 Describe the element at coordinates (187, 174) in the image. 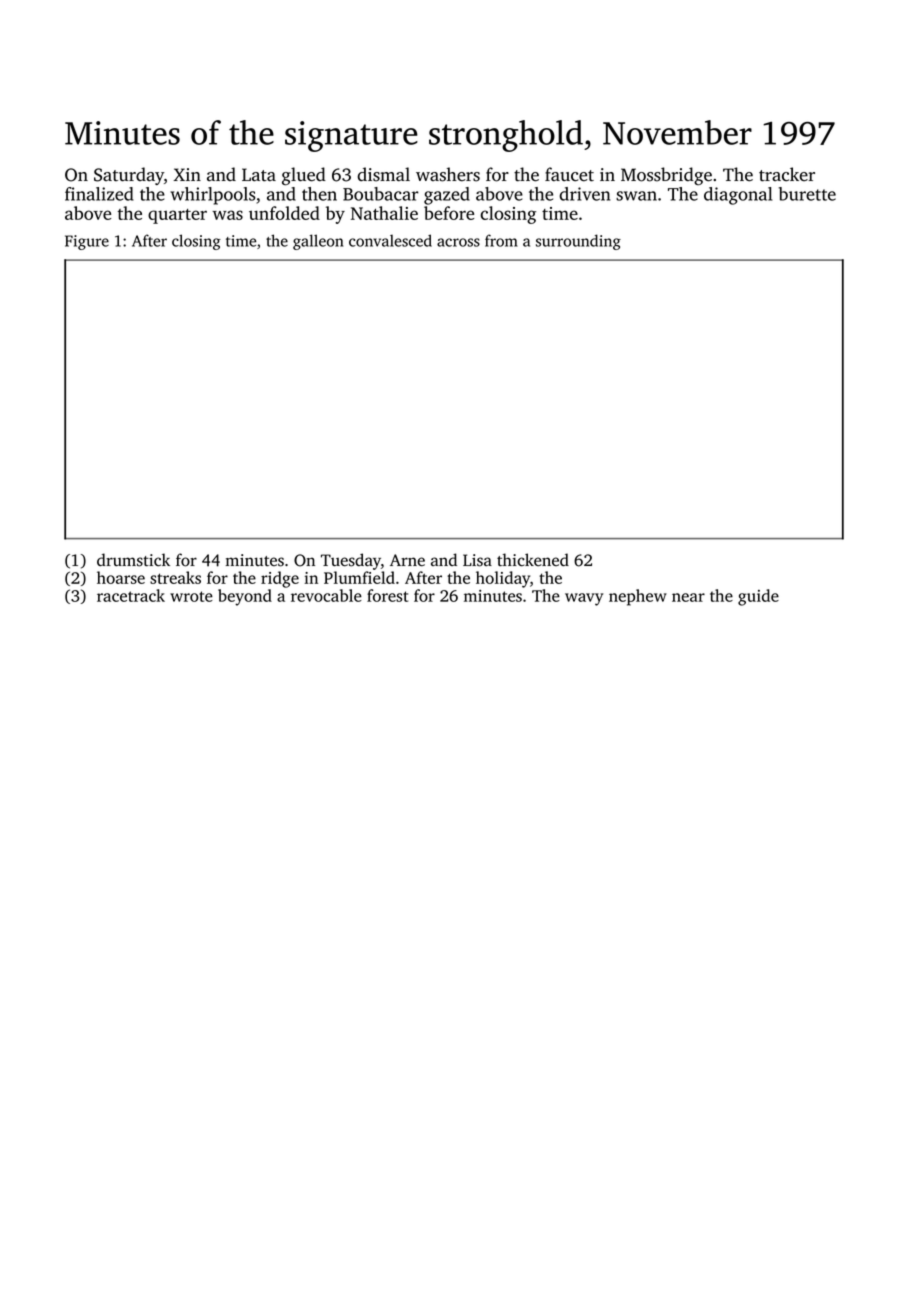

I see `Xin` at that location.
